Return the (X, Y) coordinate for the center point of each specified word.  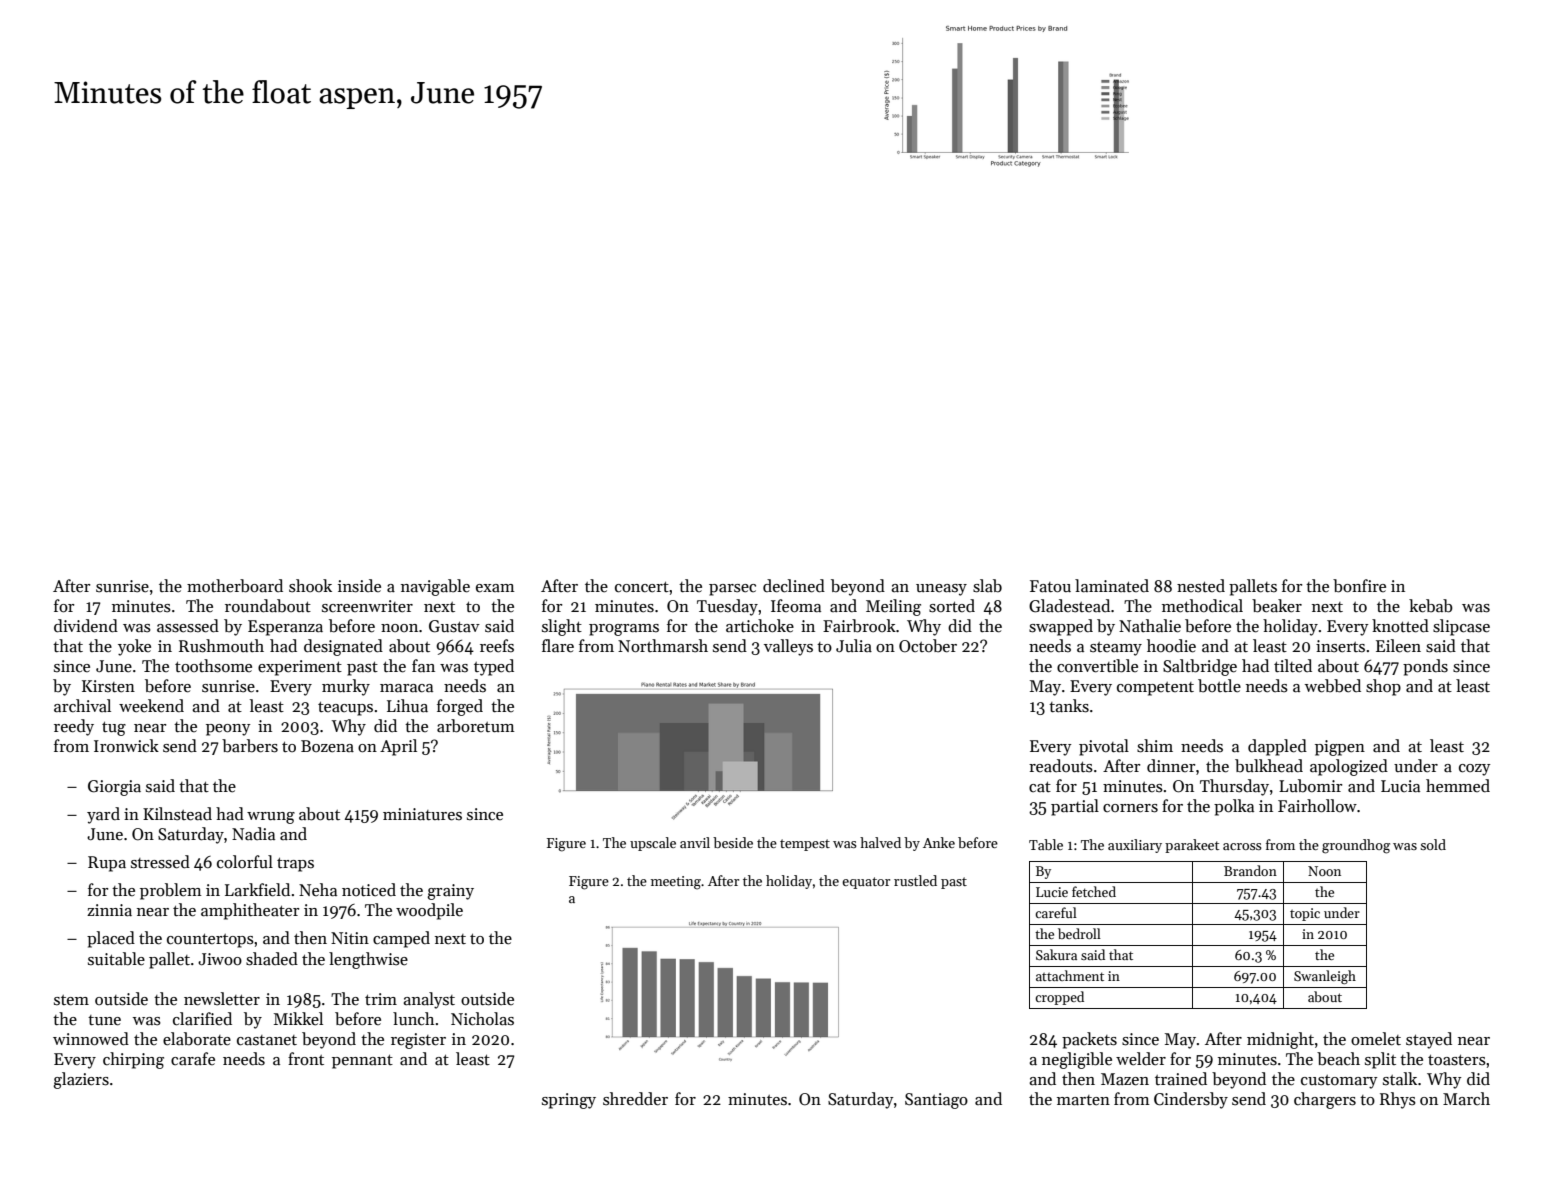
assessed (188, 626)
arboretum (476, 726)
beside (733, 842)
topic (1305, 914)
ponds (1425, 667)
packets (1089, 1040)
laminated (1112, 586)
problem (171, 891)
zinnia (109, 910)
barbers (250, 746)
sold (1433, 844)
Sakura (1056, 954)
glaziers (81, 1080)
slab (987, 586)
